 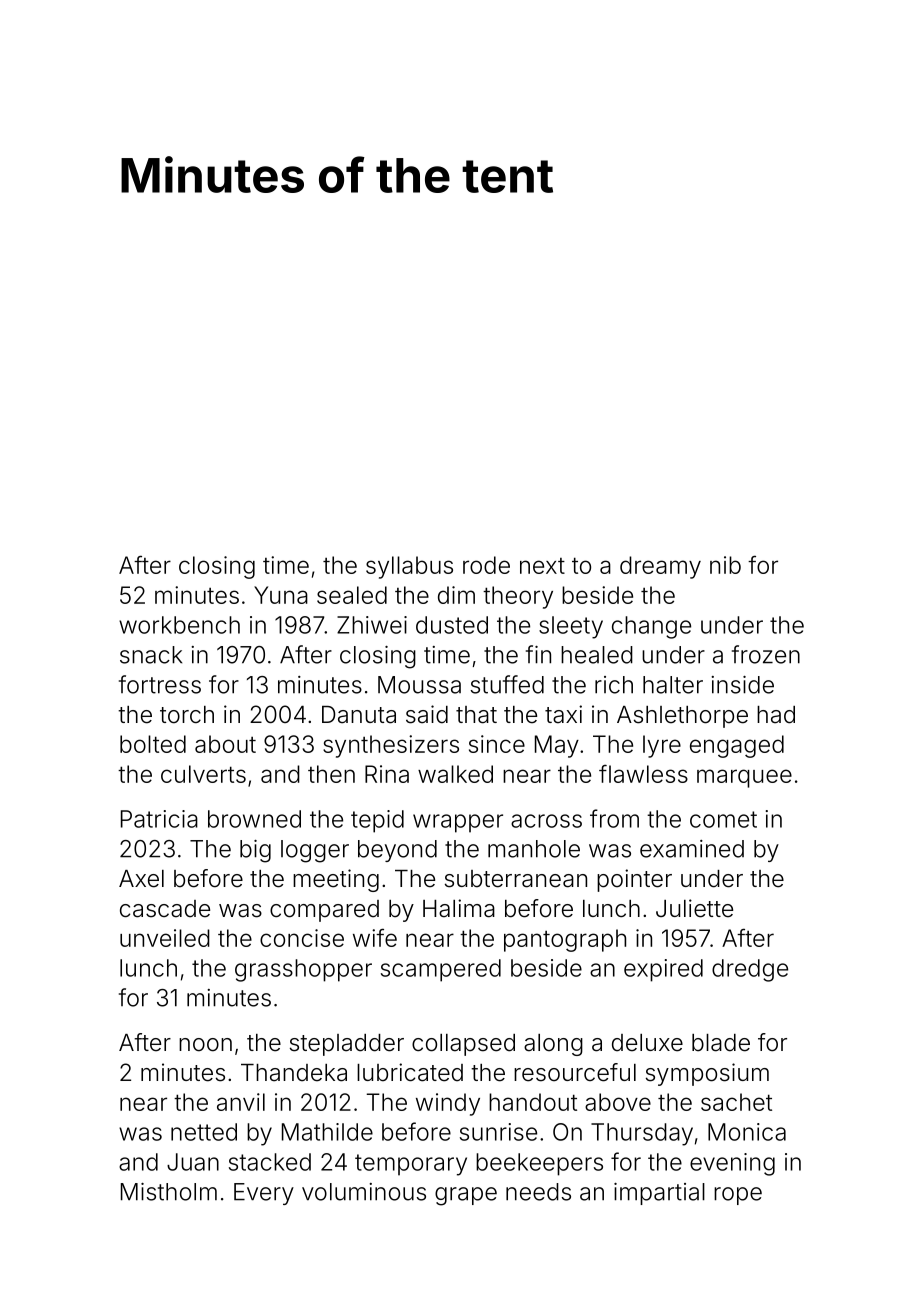 I want to click on rope, so click(x=738, y=1196).
